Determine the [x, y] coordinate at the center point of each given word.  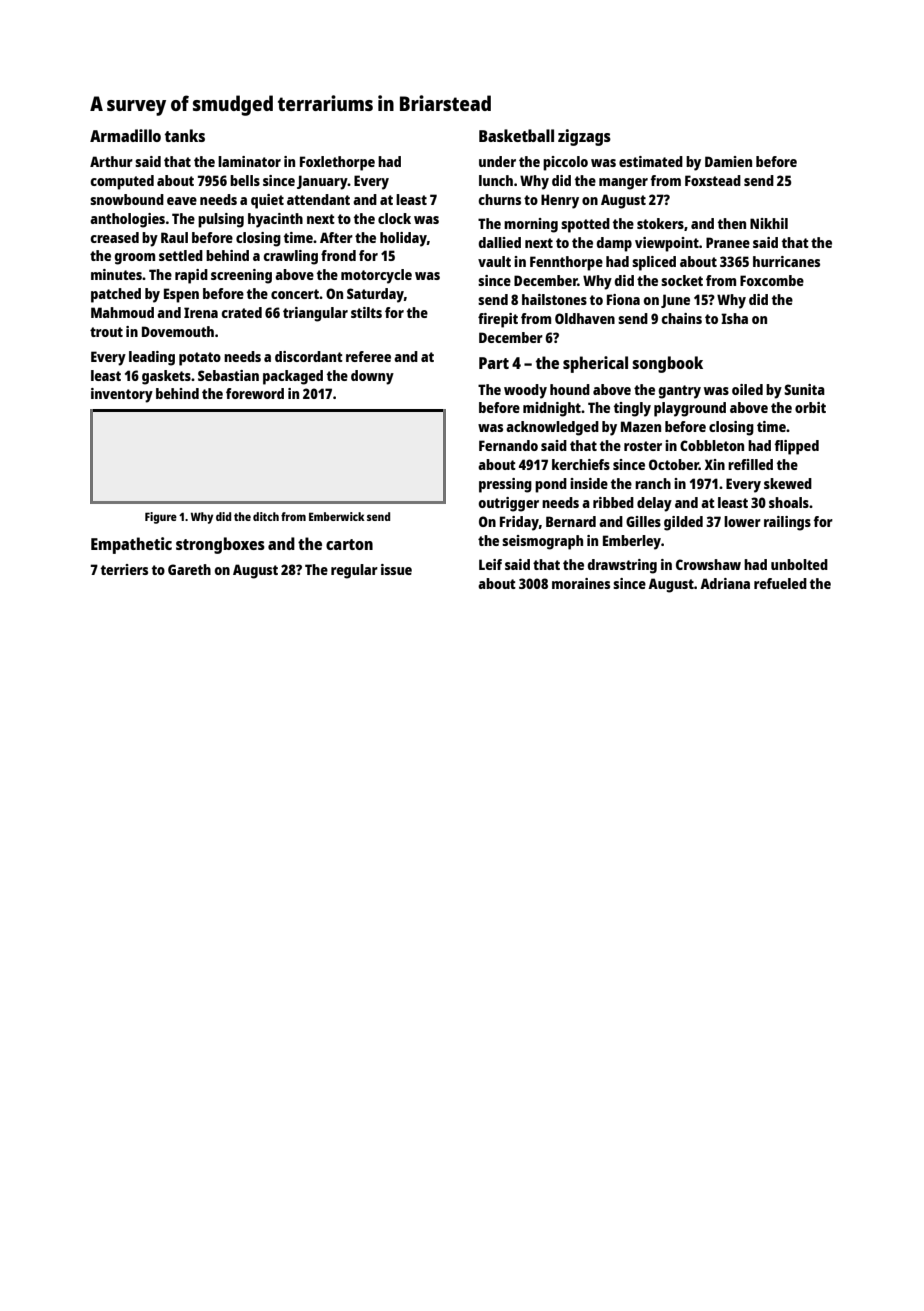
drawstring [622, 566]
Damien [728, 161]
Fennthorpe [566, 263]
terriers [124, 569]
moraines [581, 583]
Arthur [111, 161]
